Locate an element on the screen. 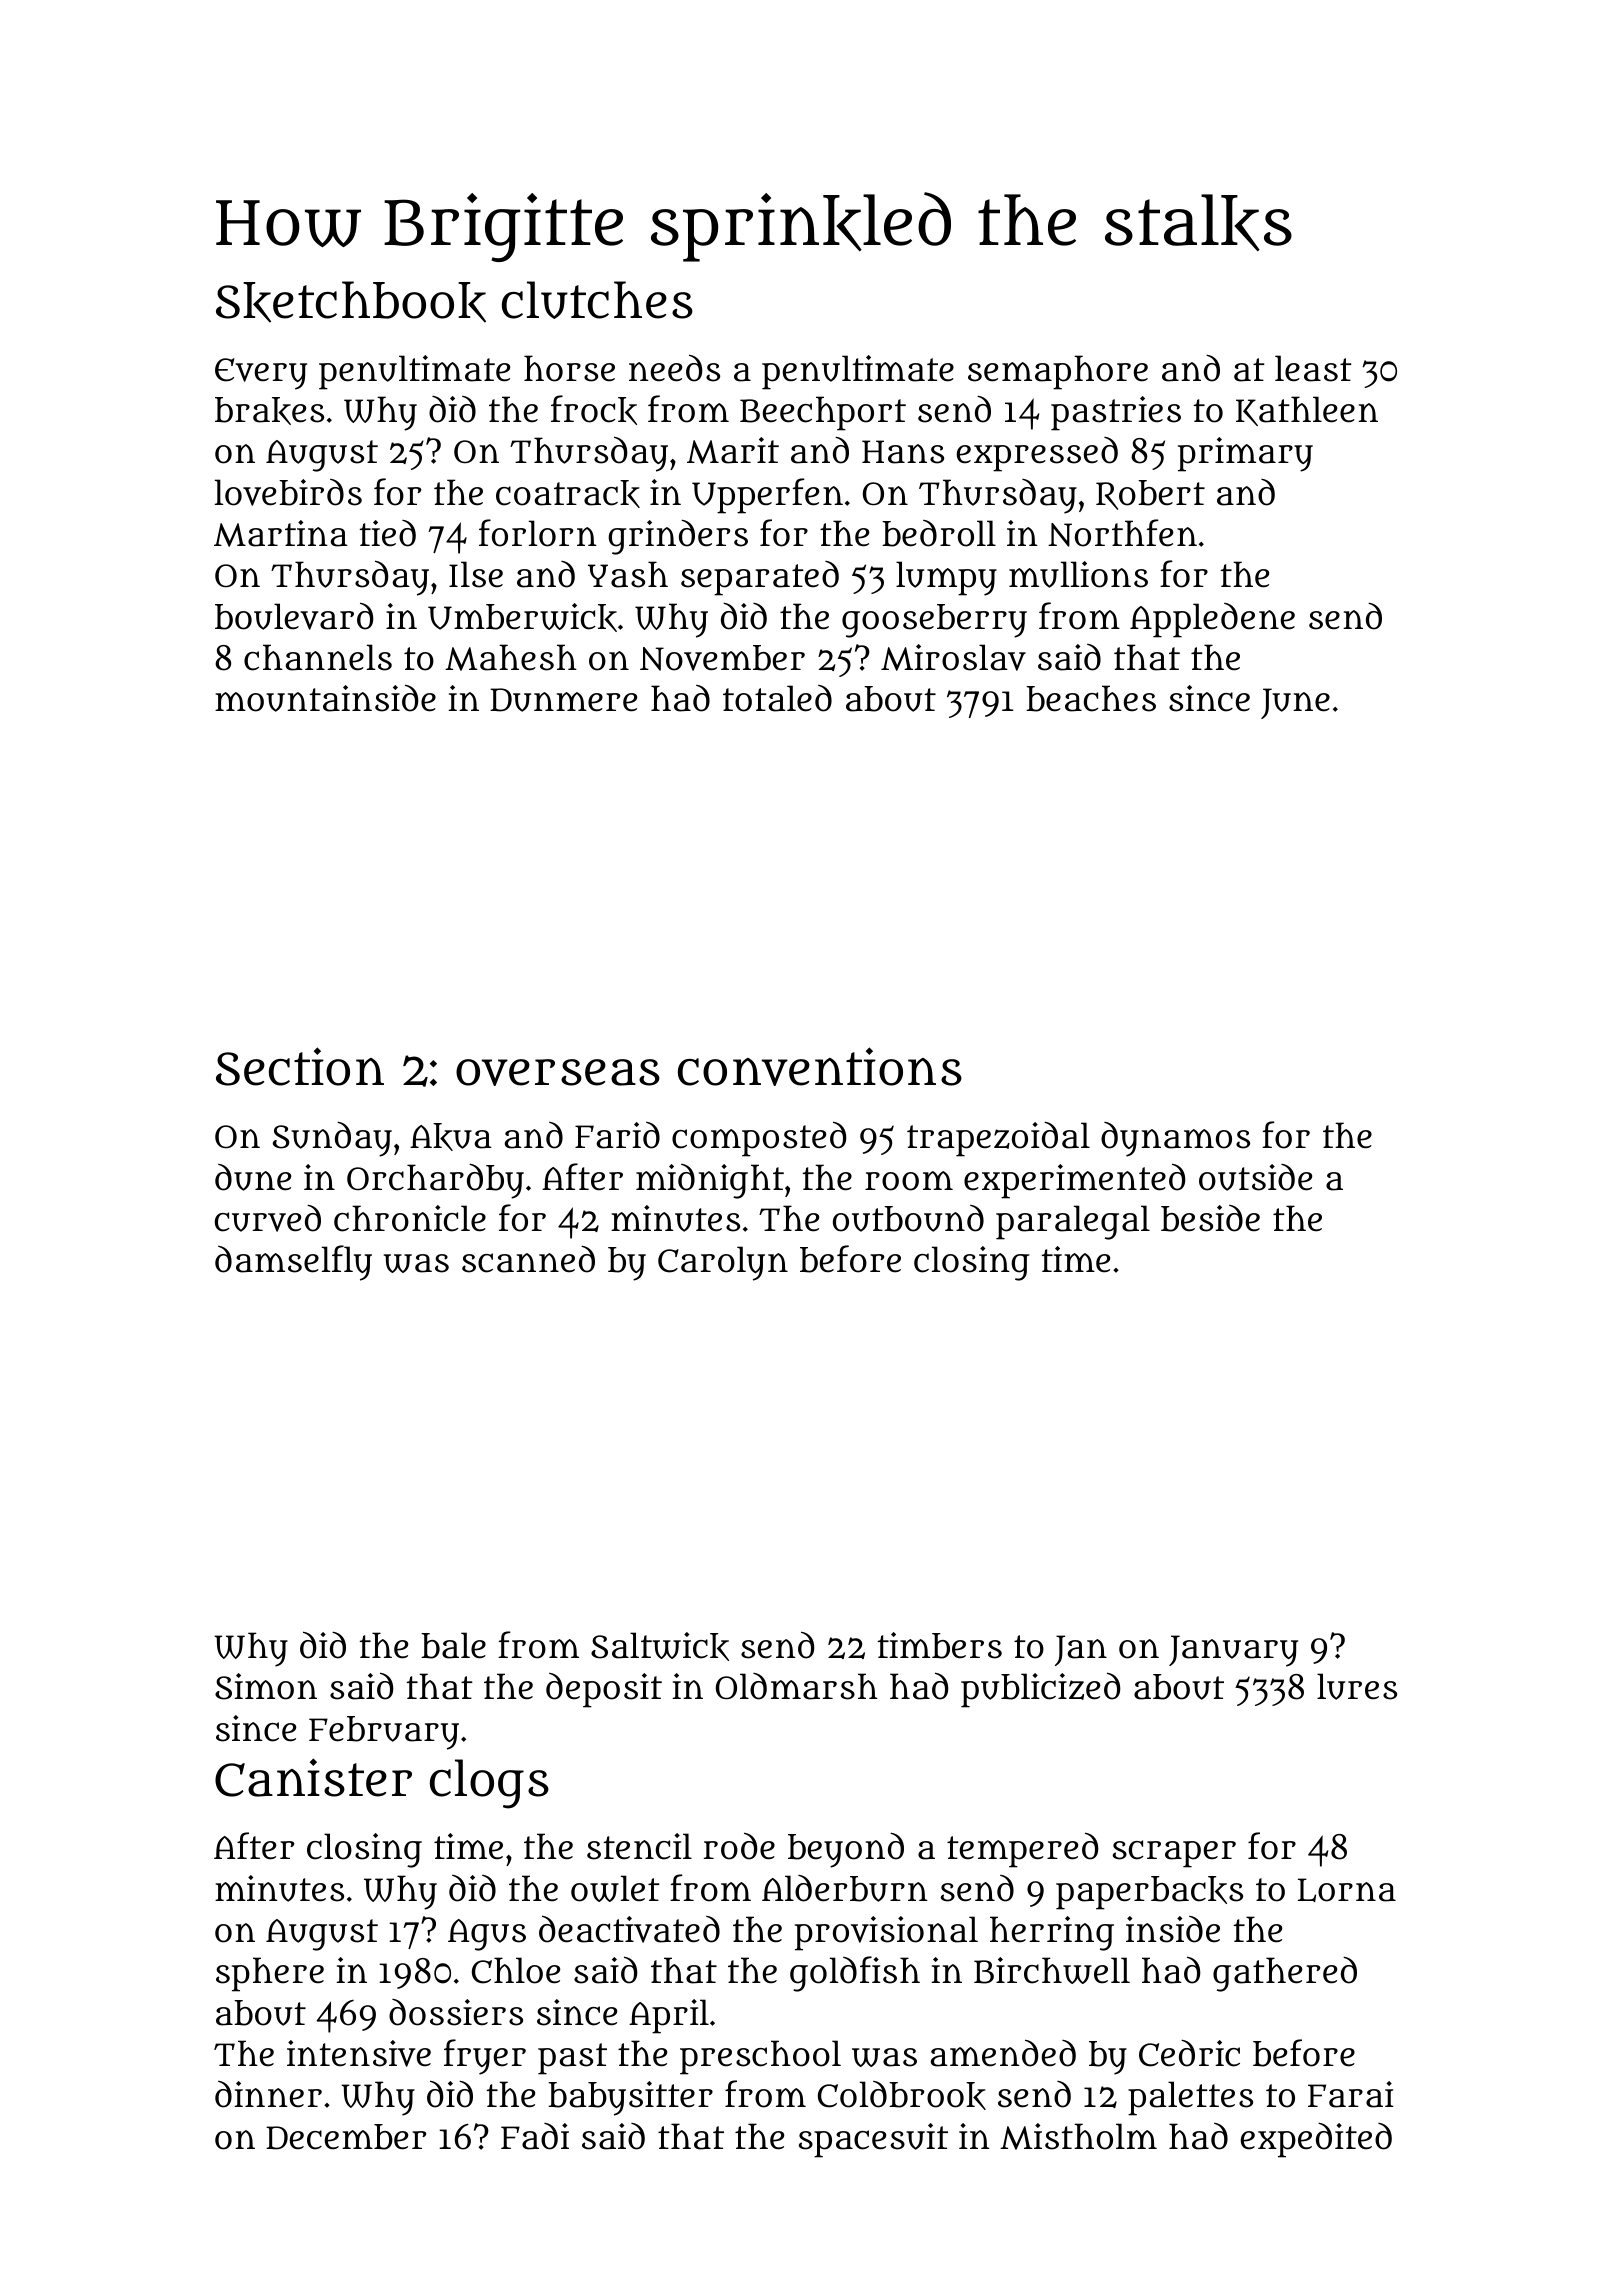  spacesuit is located at coordinates (873, 2140).
